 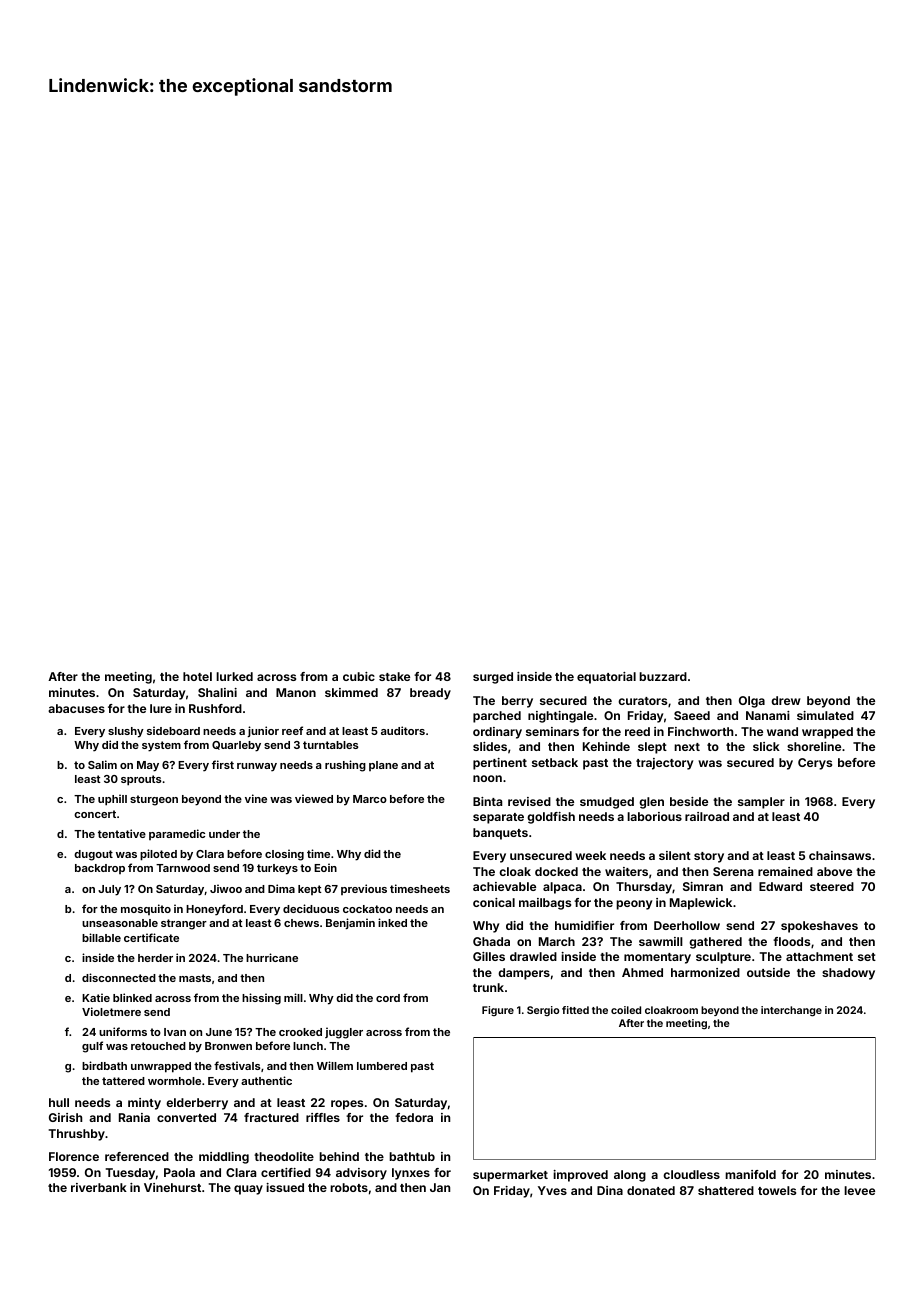 I want to click on lurked, so click(x=234, y=676).
